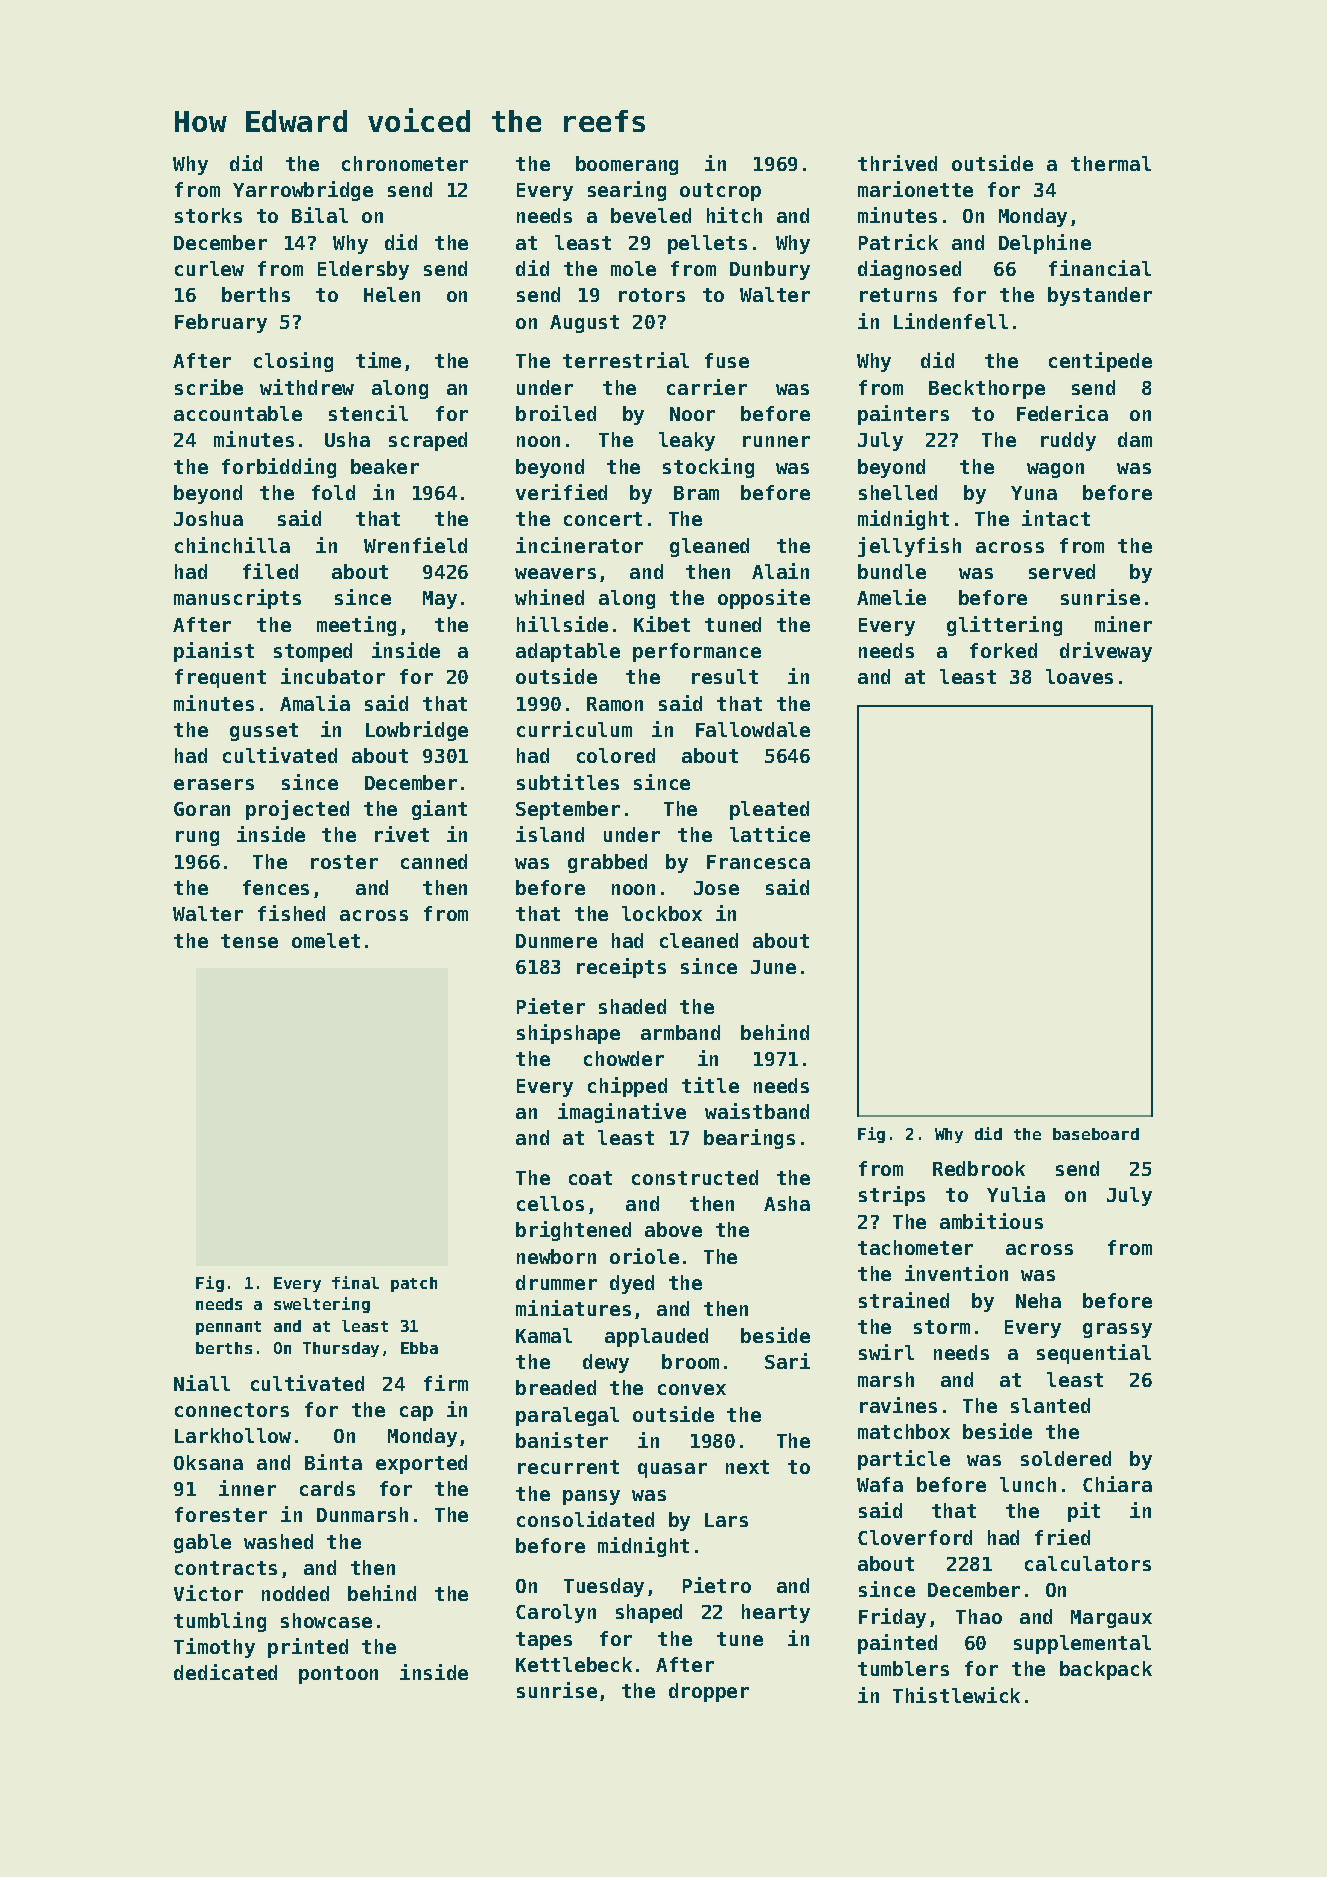  What do you see at coordinates (405, 163) in the screenshot?
I see `chronometer` at bounding box center [405, 163].
